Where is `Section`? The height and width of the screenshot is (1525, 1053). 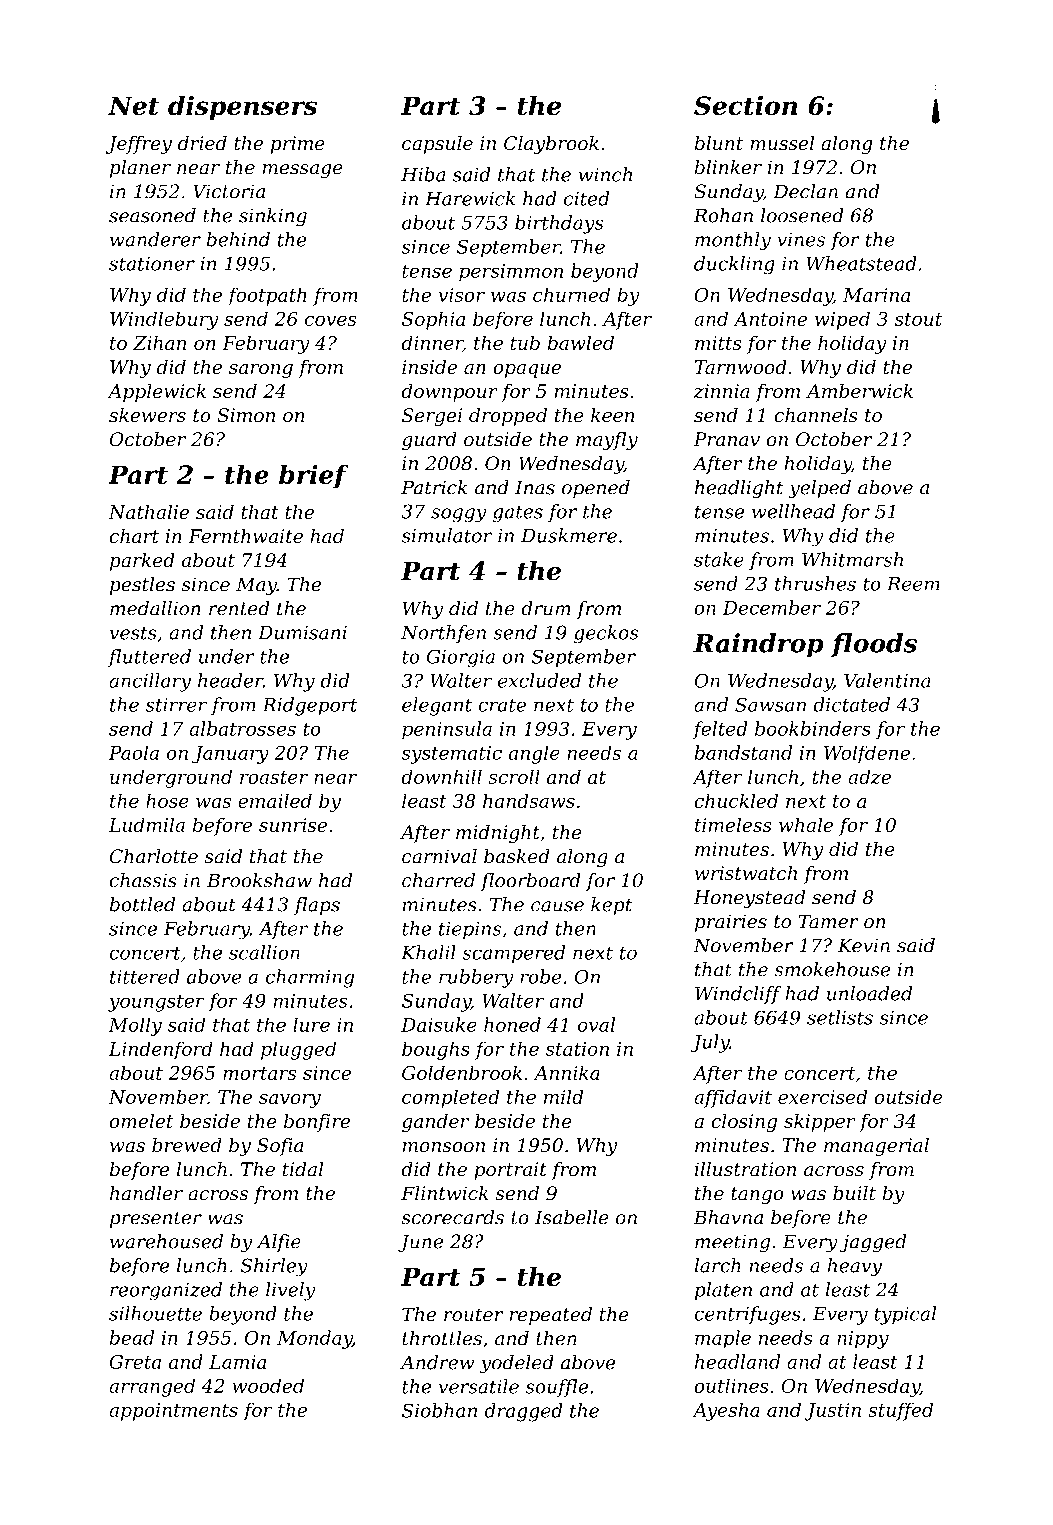
Section is located at coordinates (745, 105).
